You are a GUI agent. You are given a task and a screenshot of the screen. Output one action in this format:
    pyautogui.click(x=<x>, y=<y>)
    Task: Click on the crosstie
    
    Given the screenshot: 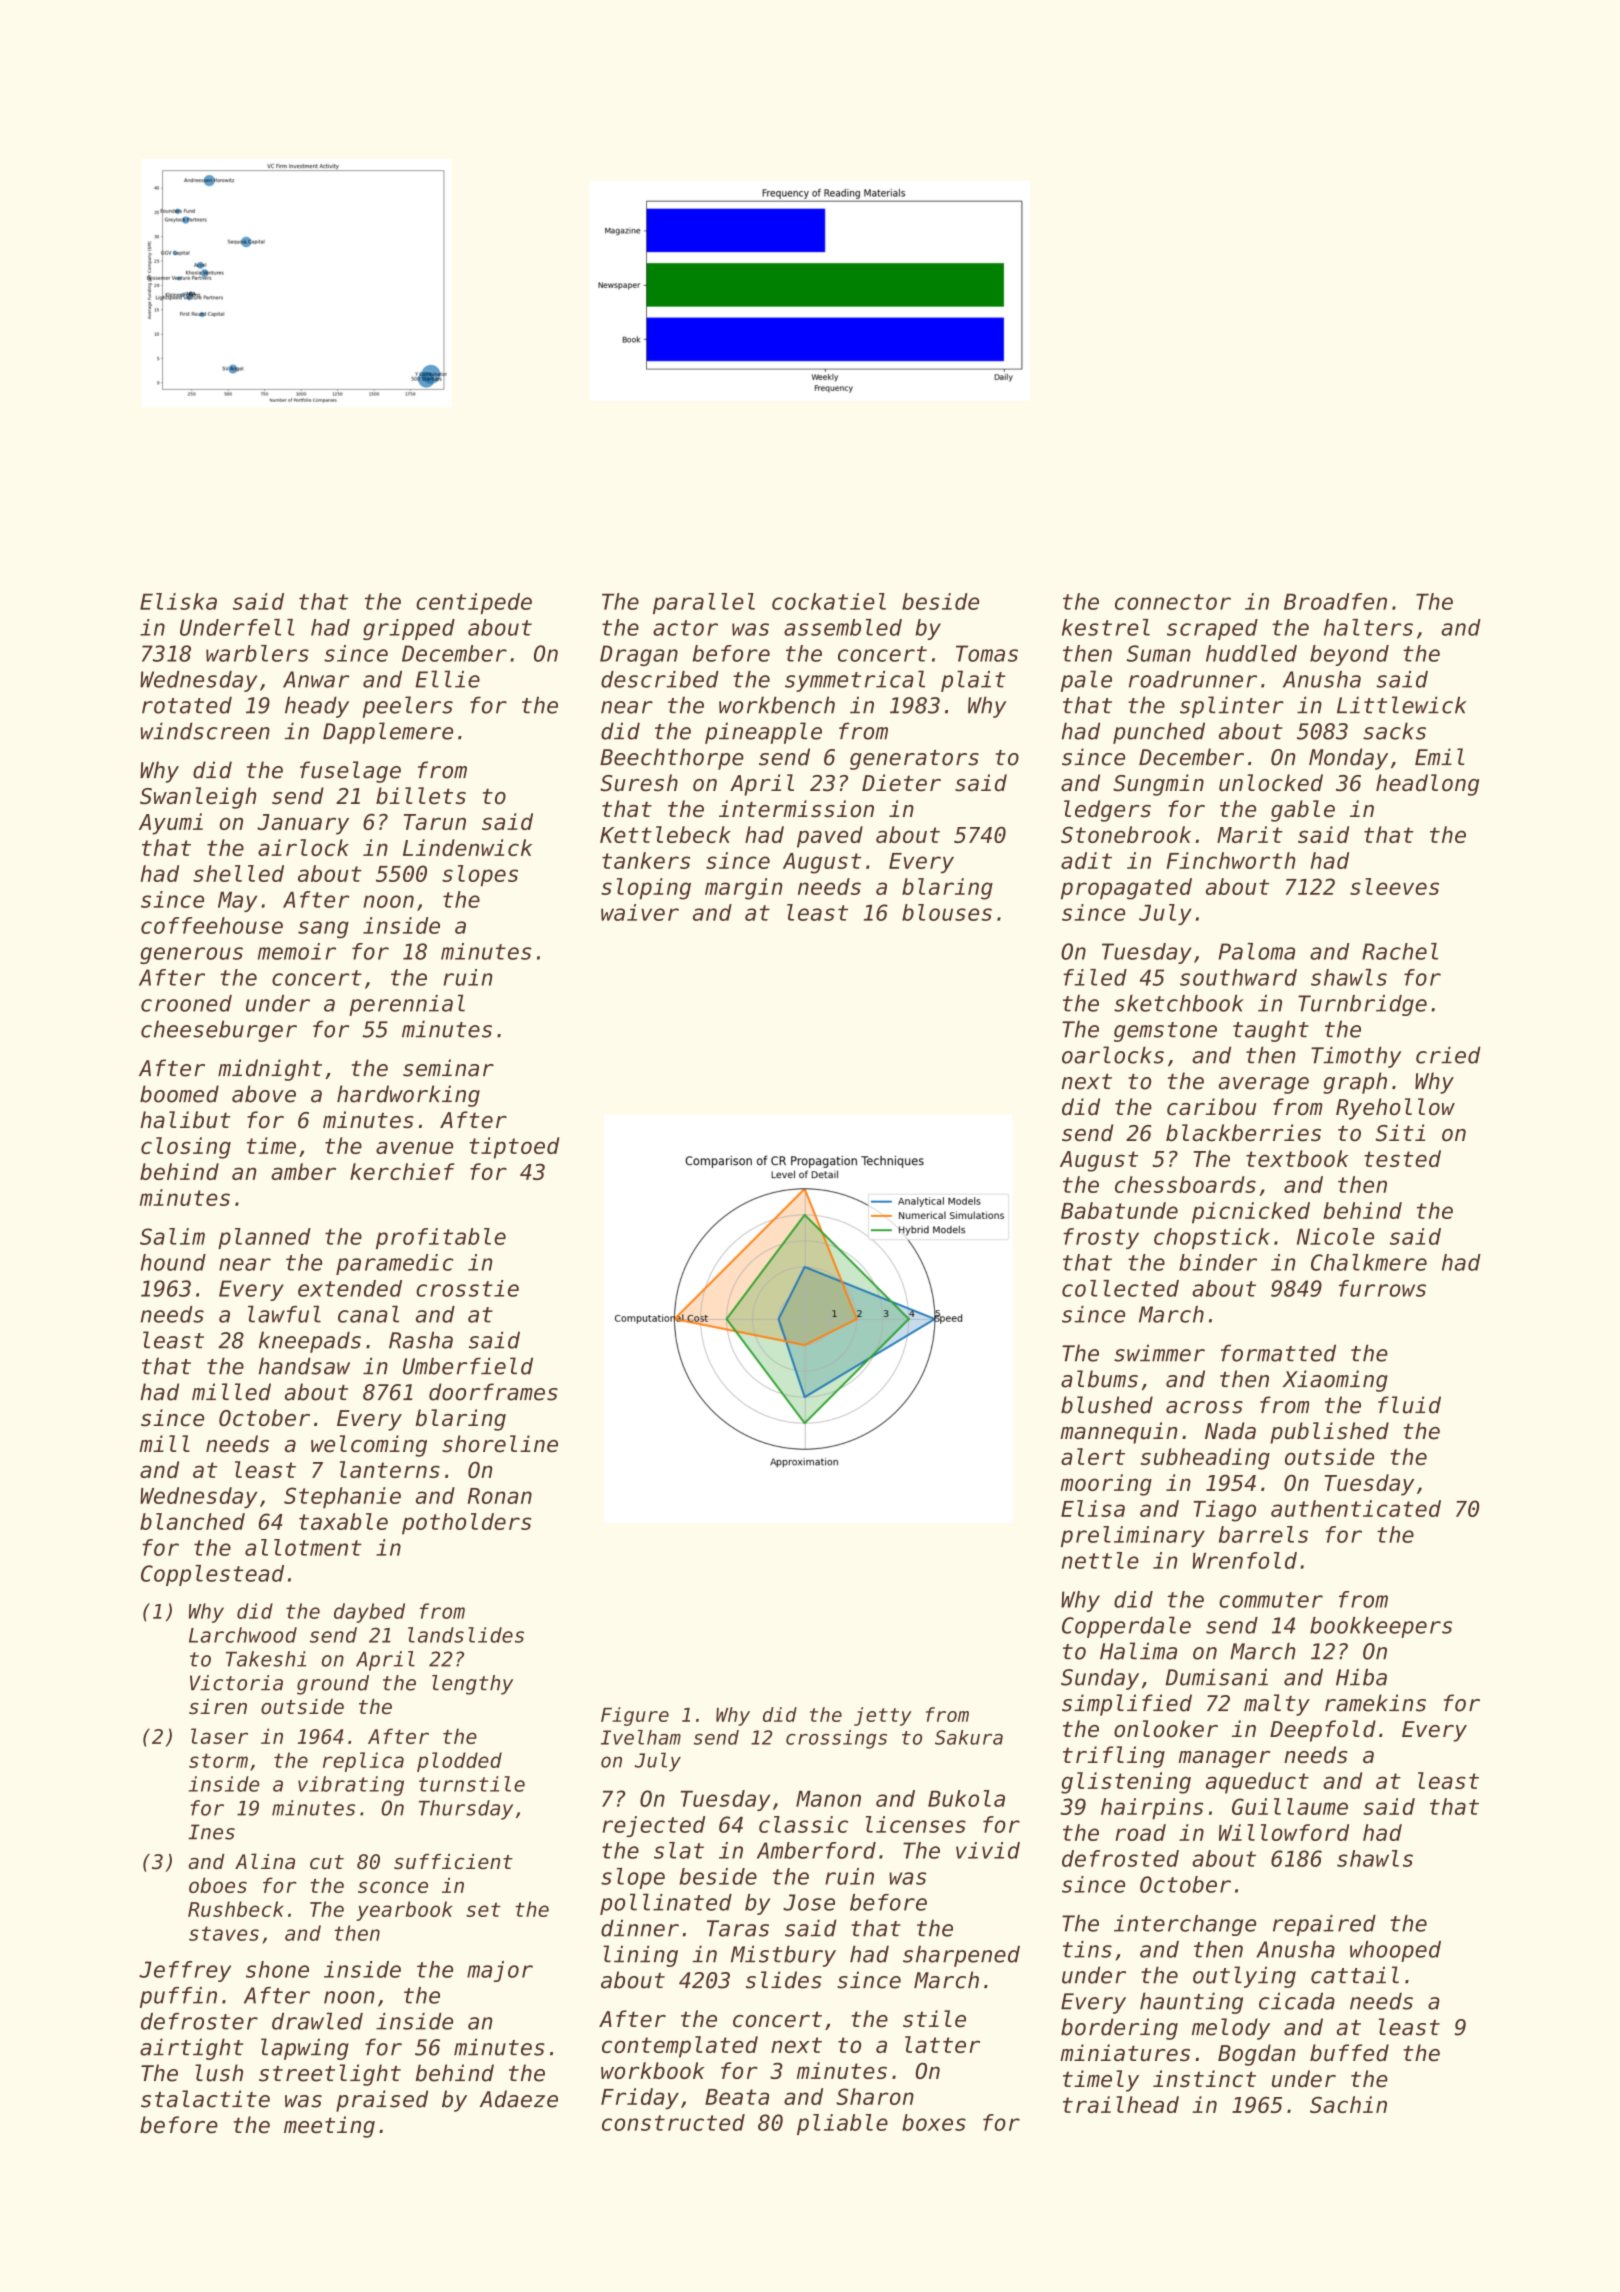 What is the action you would take?
    pyautogui.click(x=467, y=1288)
